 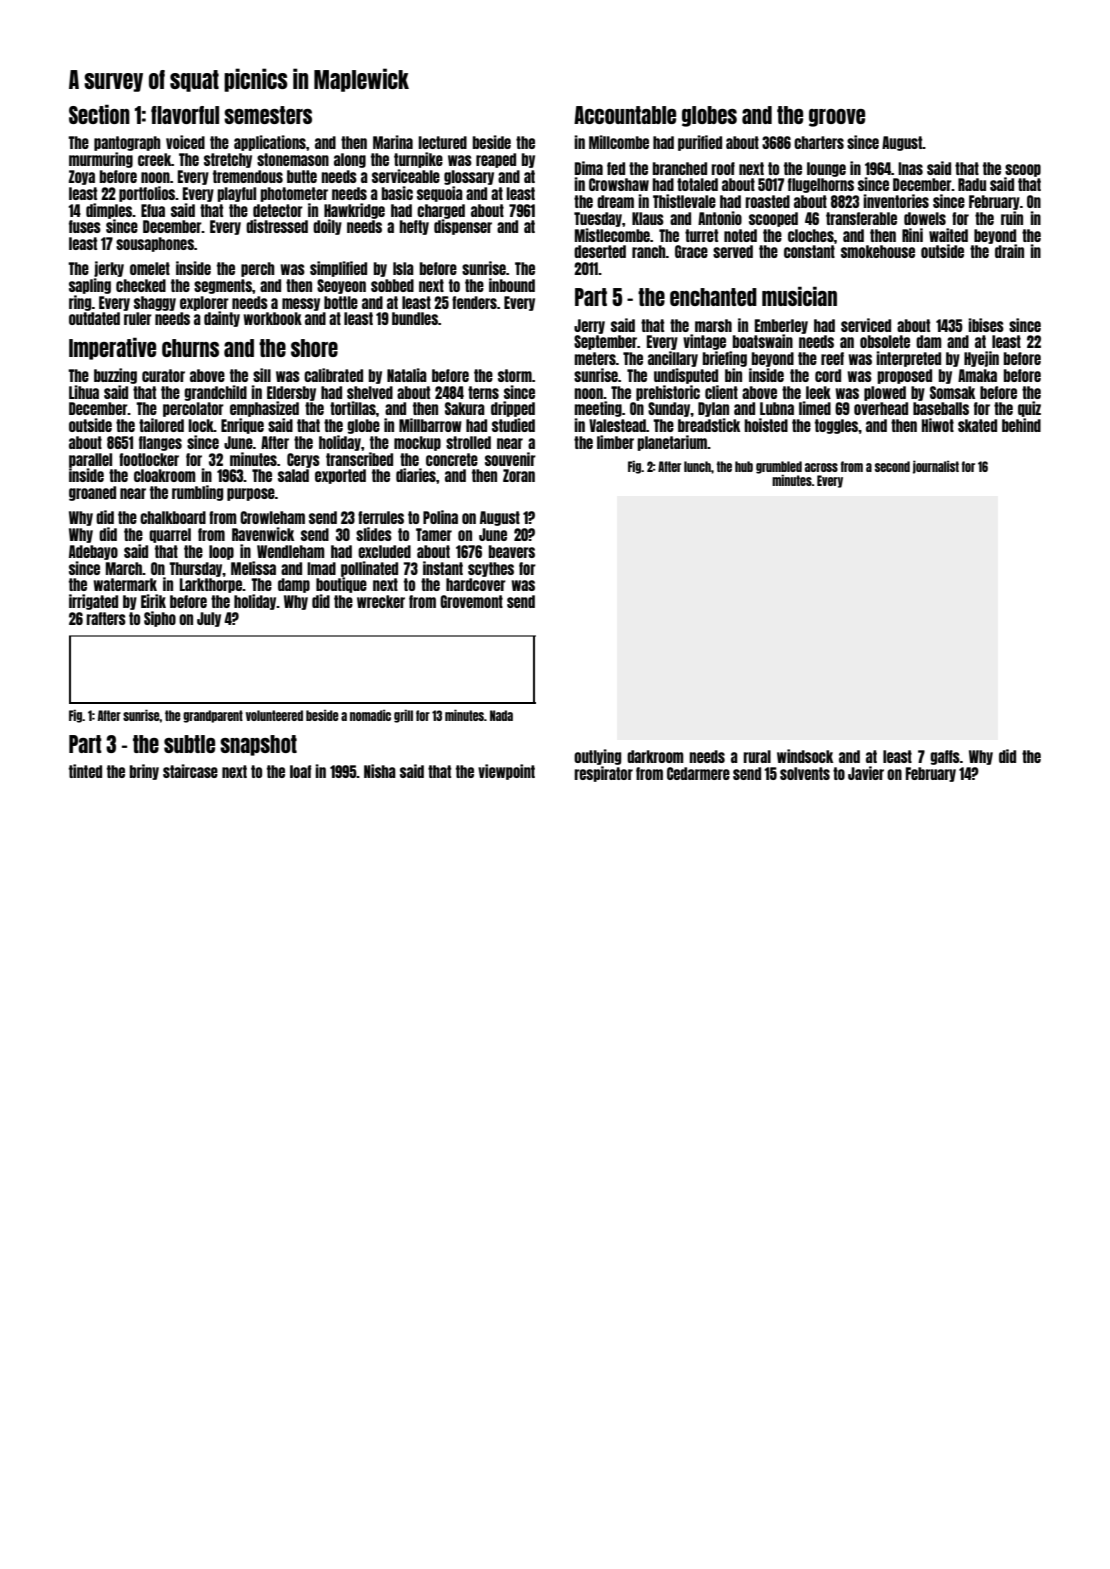 What do you see at coordinates (945, 757) in the screenshot?
I see `gaffs` at bounding box center [945, 757].
